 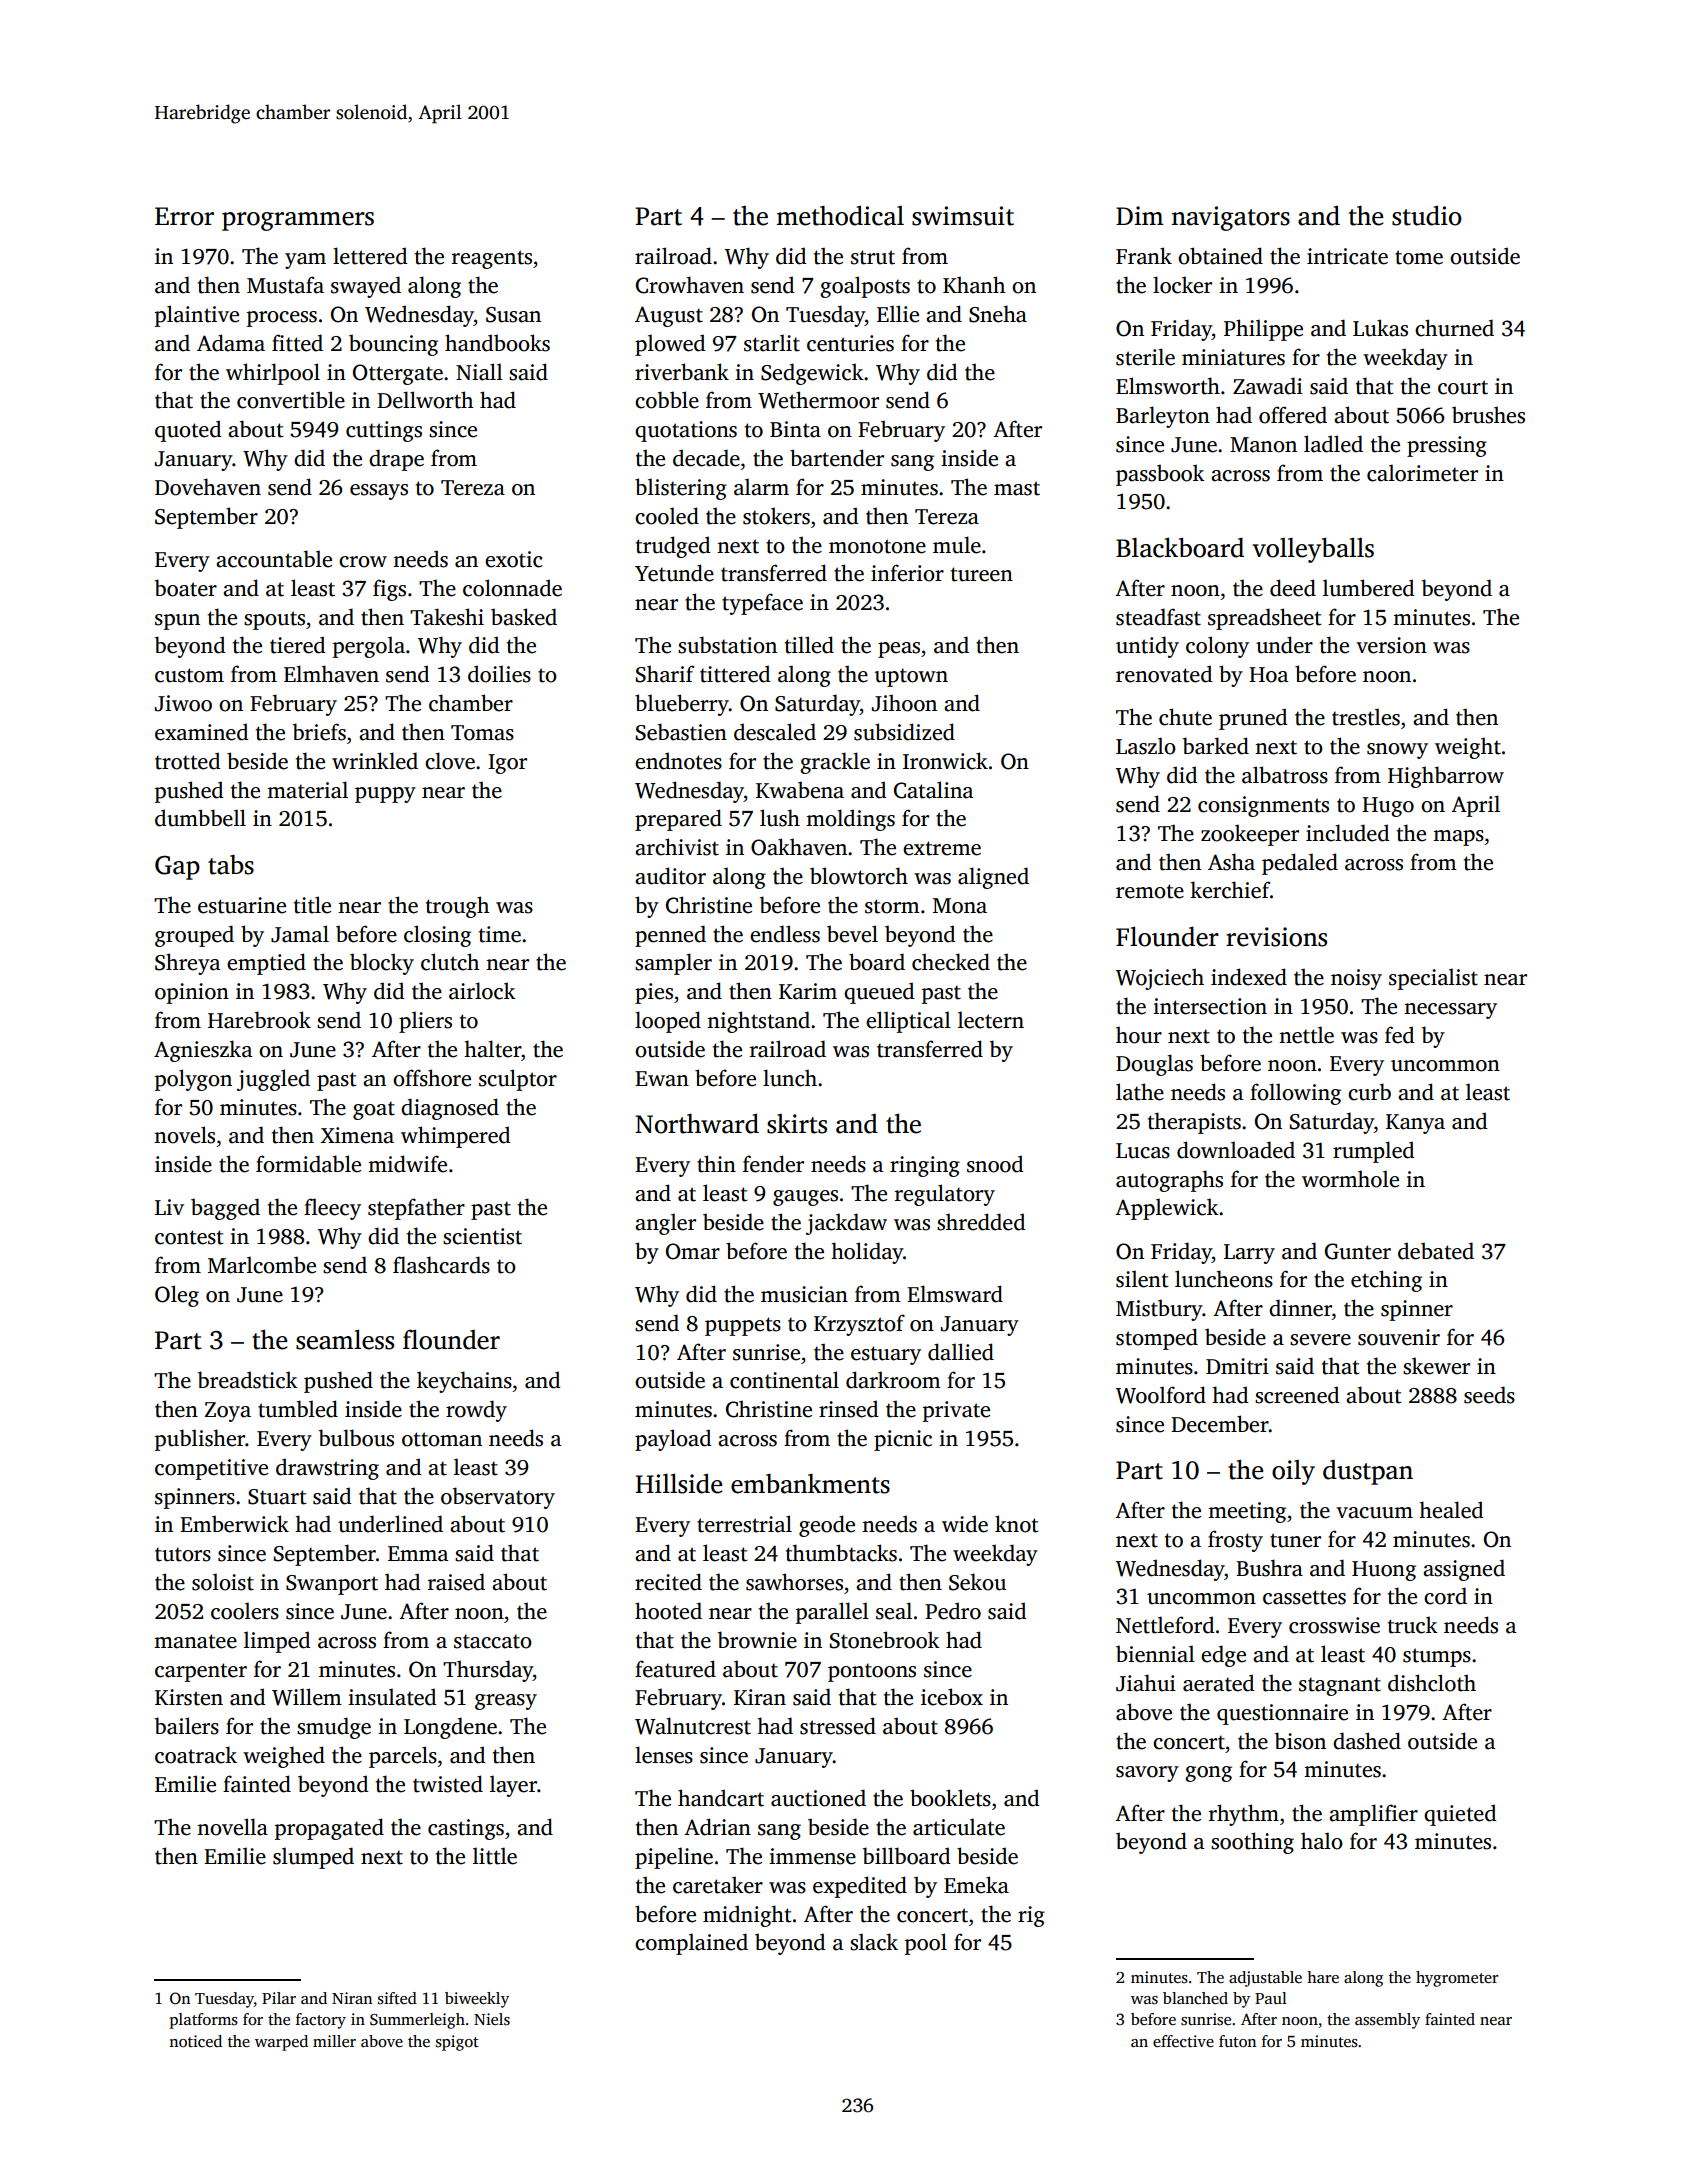 I want to click on holiday, so click(x=867, y=1253).
